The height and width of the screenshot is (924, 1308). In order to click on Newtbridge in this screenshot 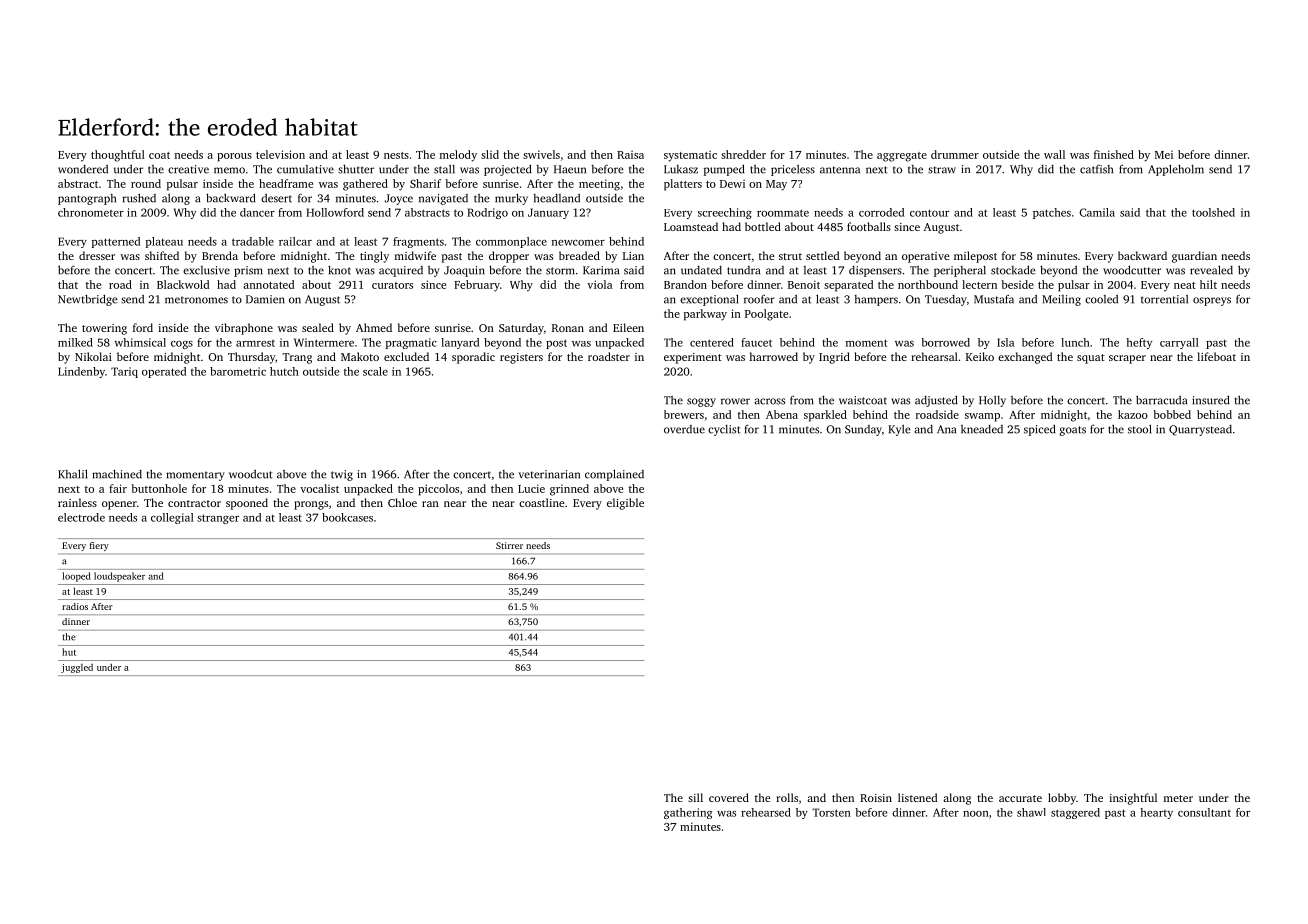, I will do `click(88, 300)`.
